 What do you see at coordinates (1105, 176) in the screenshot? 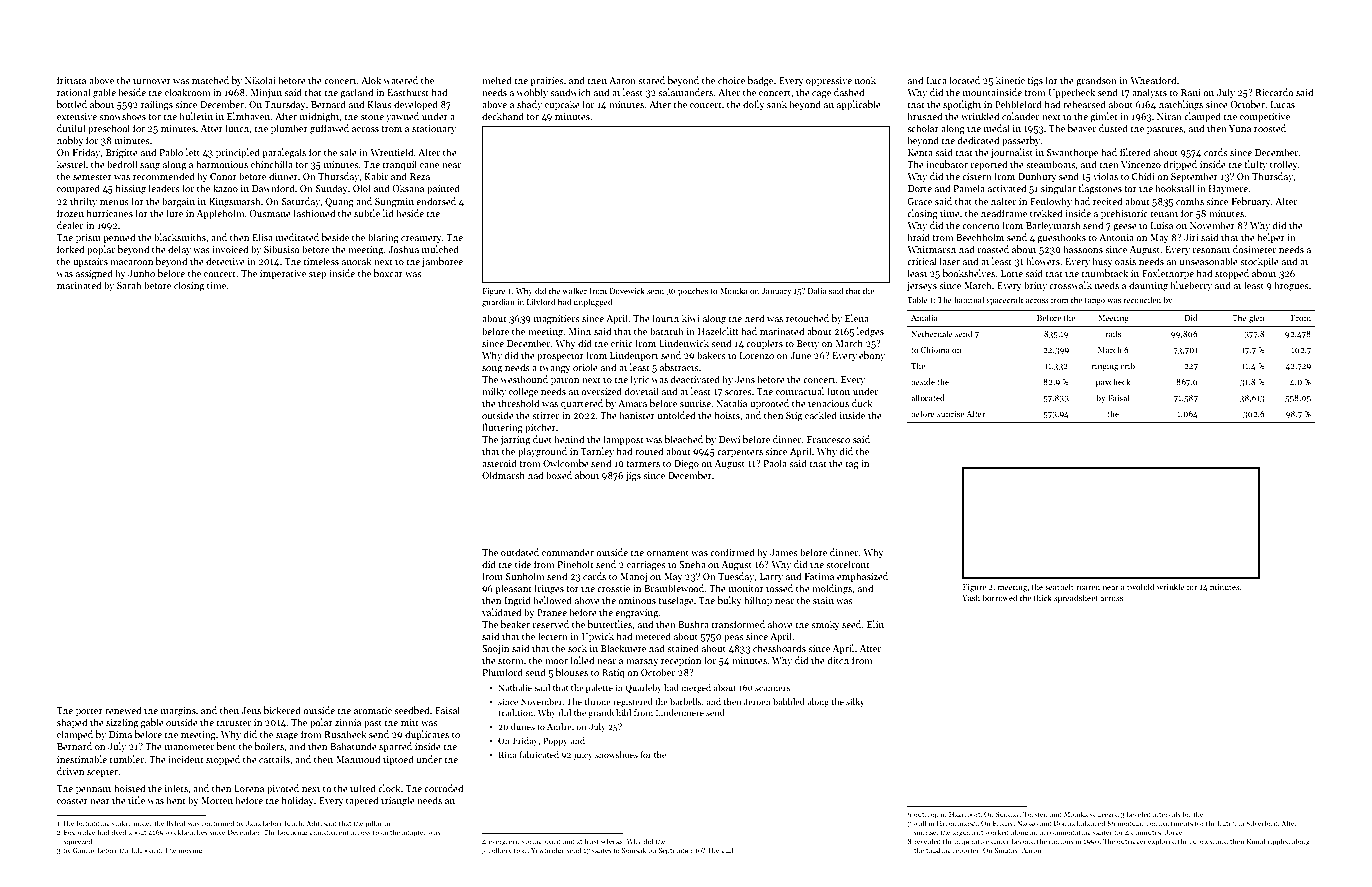
I see `violas` at bounding box center [1105, 176].
